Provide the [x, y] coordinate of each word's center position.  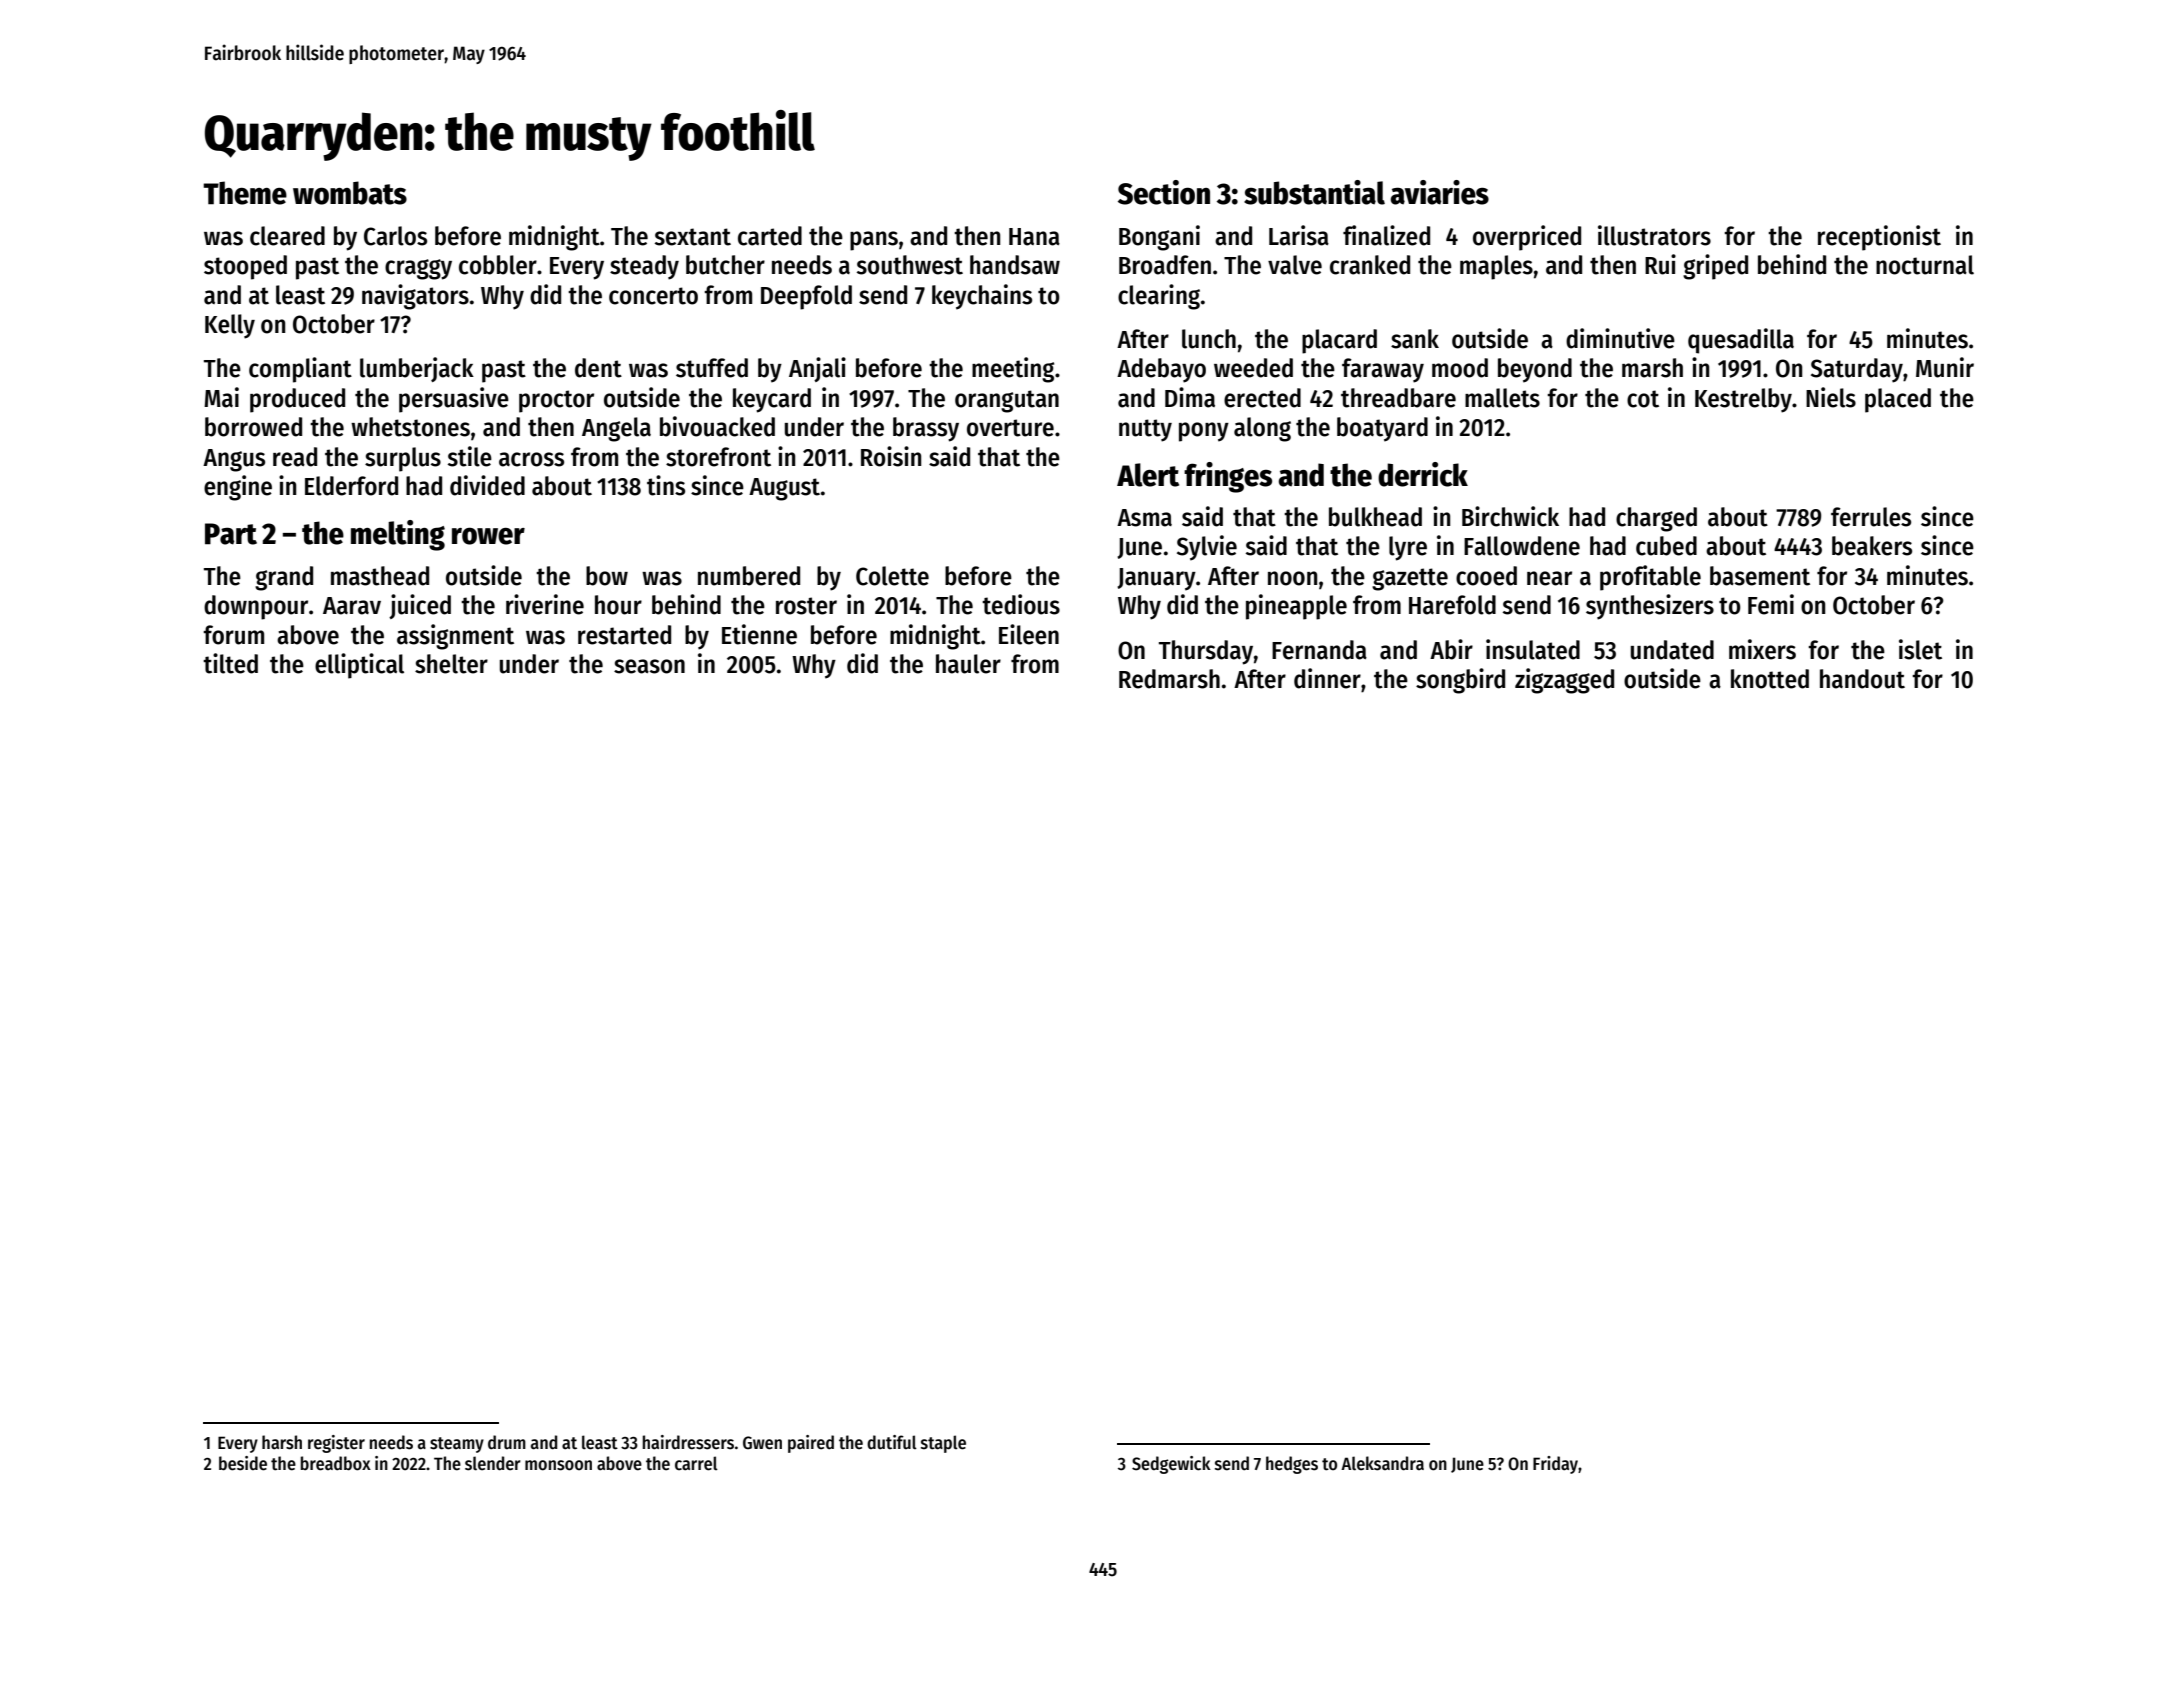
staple [943, 1444]
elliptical [359, 666]
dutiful [892, 1442]
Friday [1556, 1465]
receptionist [1879, 238]
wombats [350, 193]
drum [507, 1442]
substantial [1314, 192]
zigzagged [1564, 681]
